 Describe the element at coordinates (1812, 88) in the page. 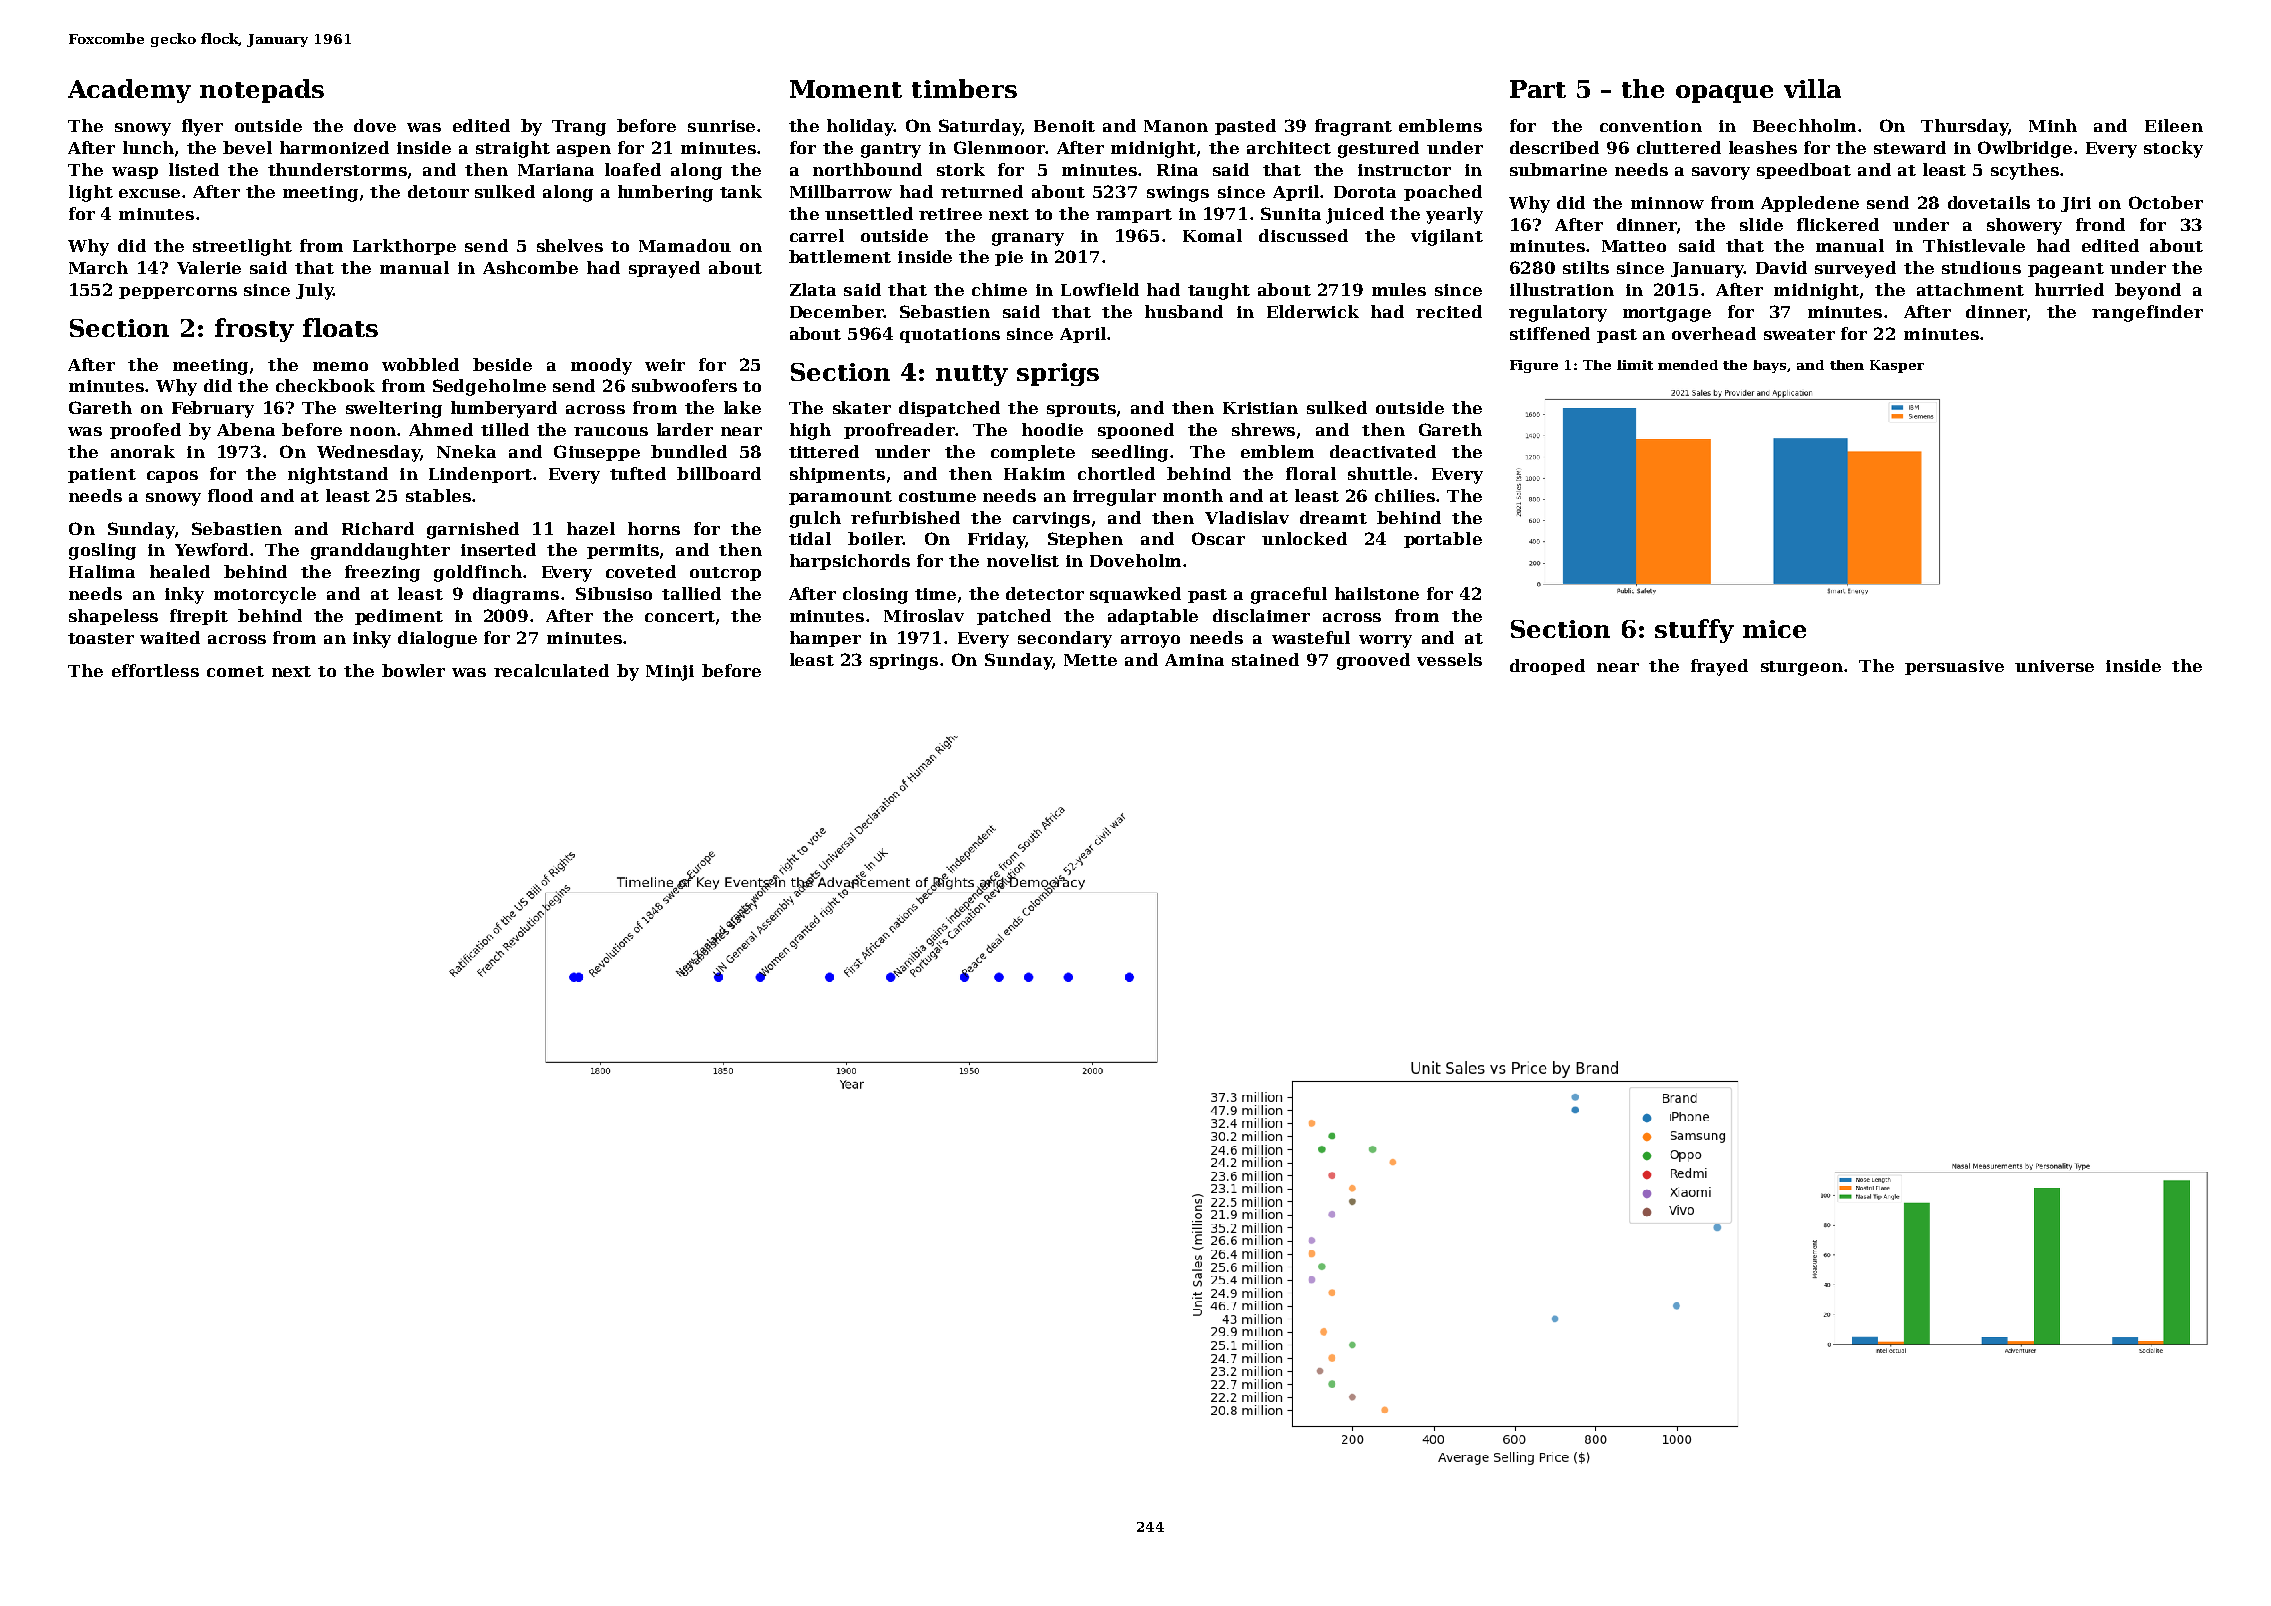

I see `villa` at that location.
